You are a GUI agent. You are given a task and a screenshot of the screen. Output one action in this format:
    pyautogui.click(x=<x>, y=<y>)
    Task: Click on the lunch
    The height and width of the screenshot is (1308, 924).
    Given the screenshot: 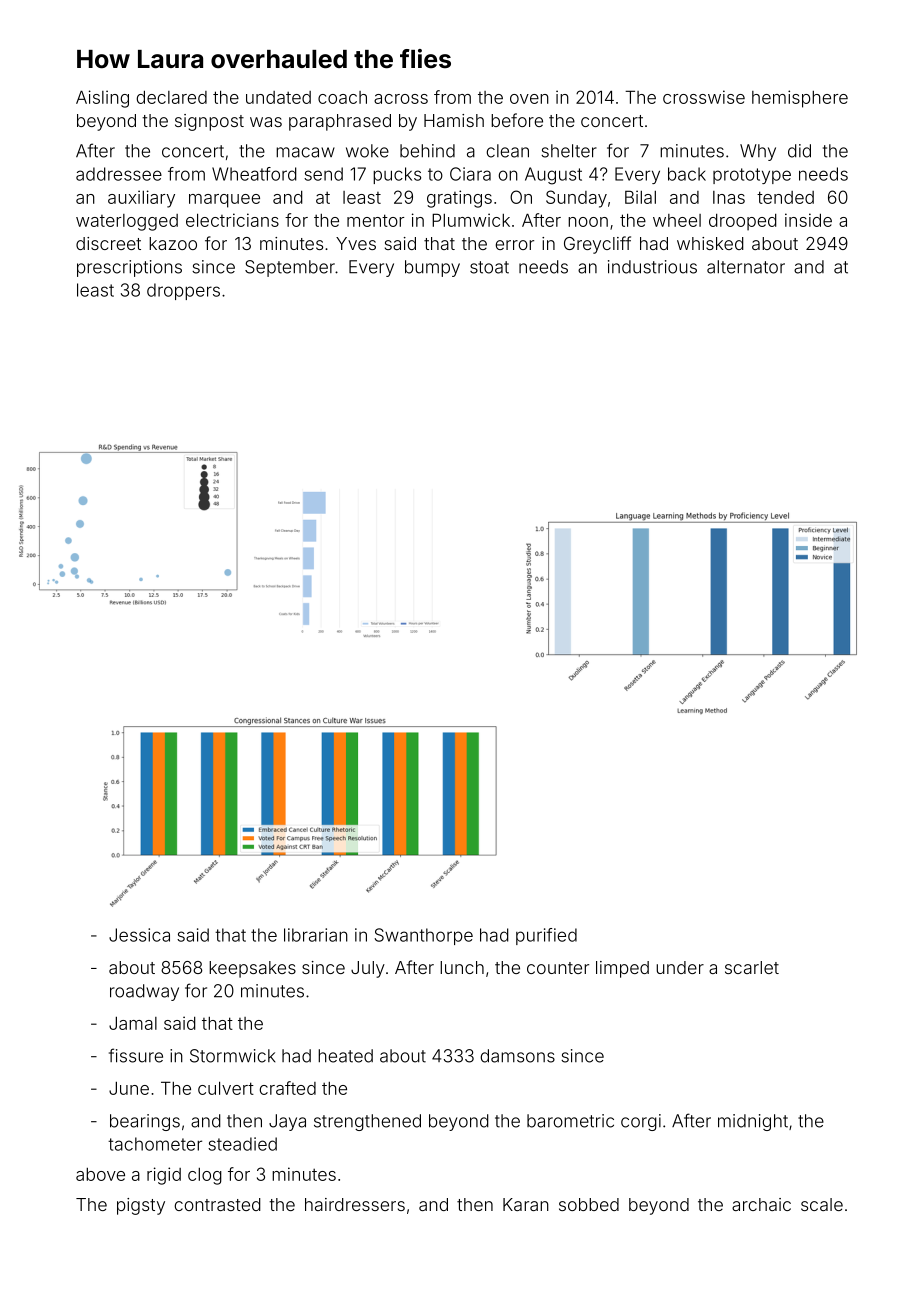 What is the action you would take?
    pyautogui.click(x=462, y=967)
